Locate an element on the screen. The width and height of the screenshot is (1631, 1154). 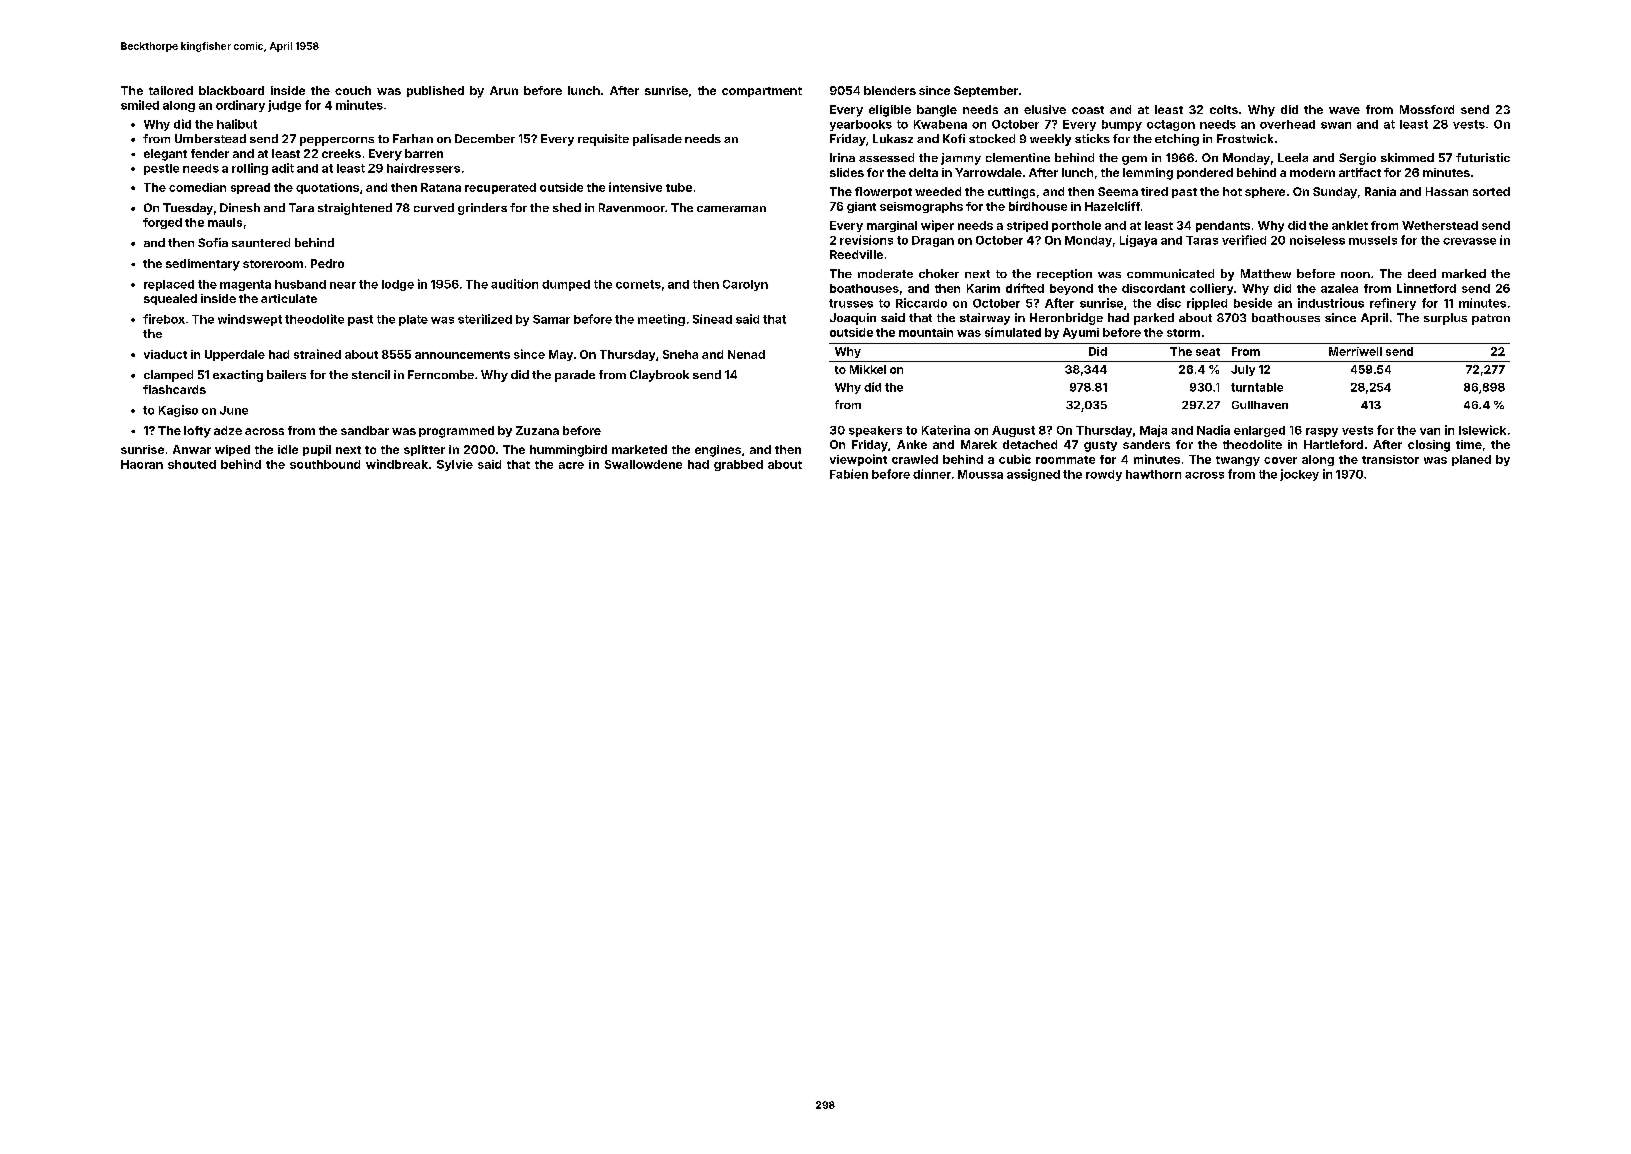
articulate is located at coordinates (289, 298).
